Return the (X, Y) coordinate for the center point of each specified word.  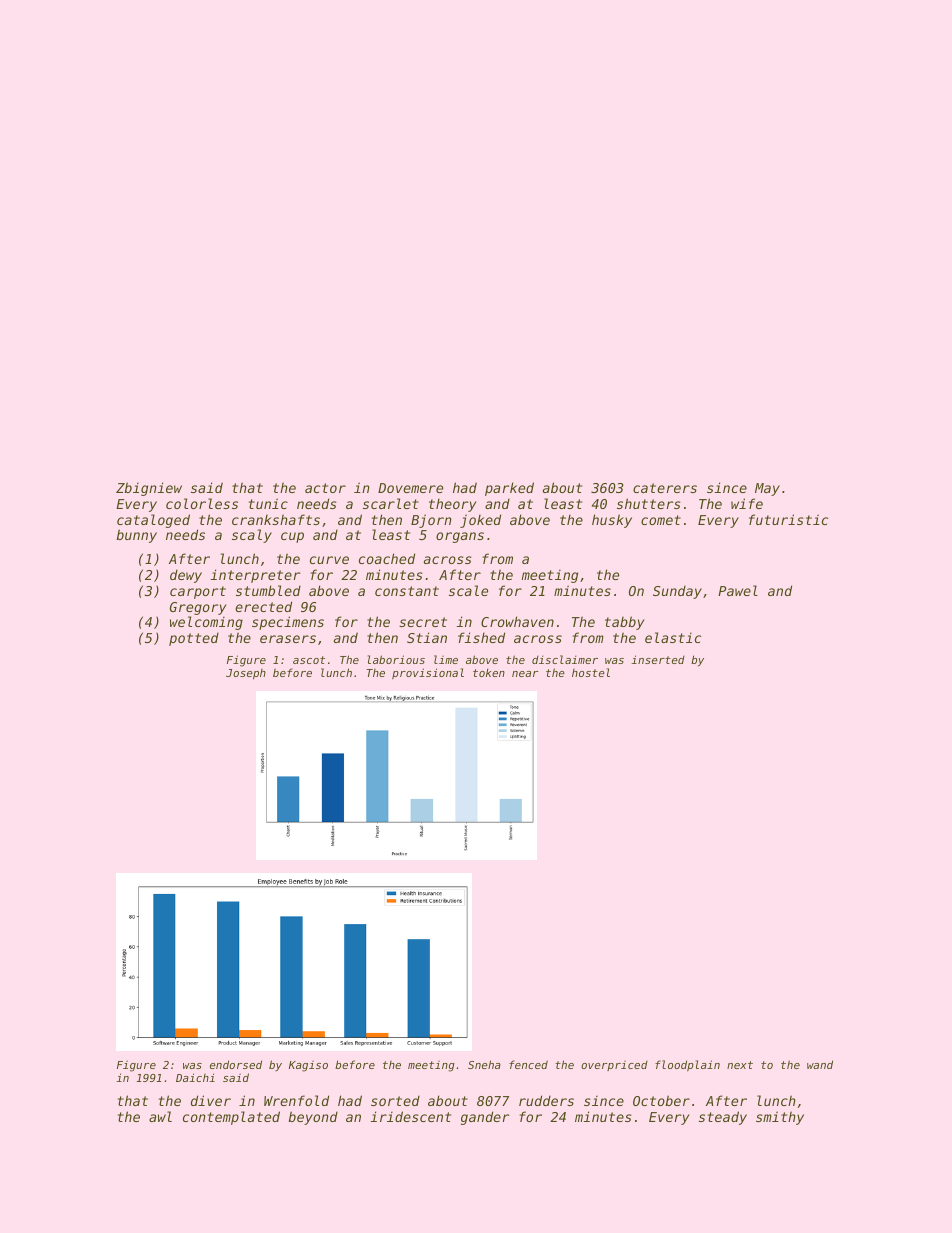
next (740, 1065)
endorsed (236, 1064)
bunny (136, 536)
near (525, 674)
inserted (658, 659)
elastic (673, 637)
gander (485, 1118)
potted (194, 639)
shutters (649, 503)
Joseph (246, 674)
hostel (591, 672)
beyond (313, 1118)
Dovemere (410, 488)
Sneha (484, 1064)
